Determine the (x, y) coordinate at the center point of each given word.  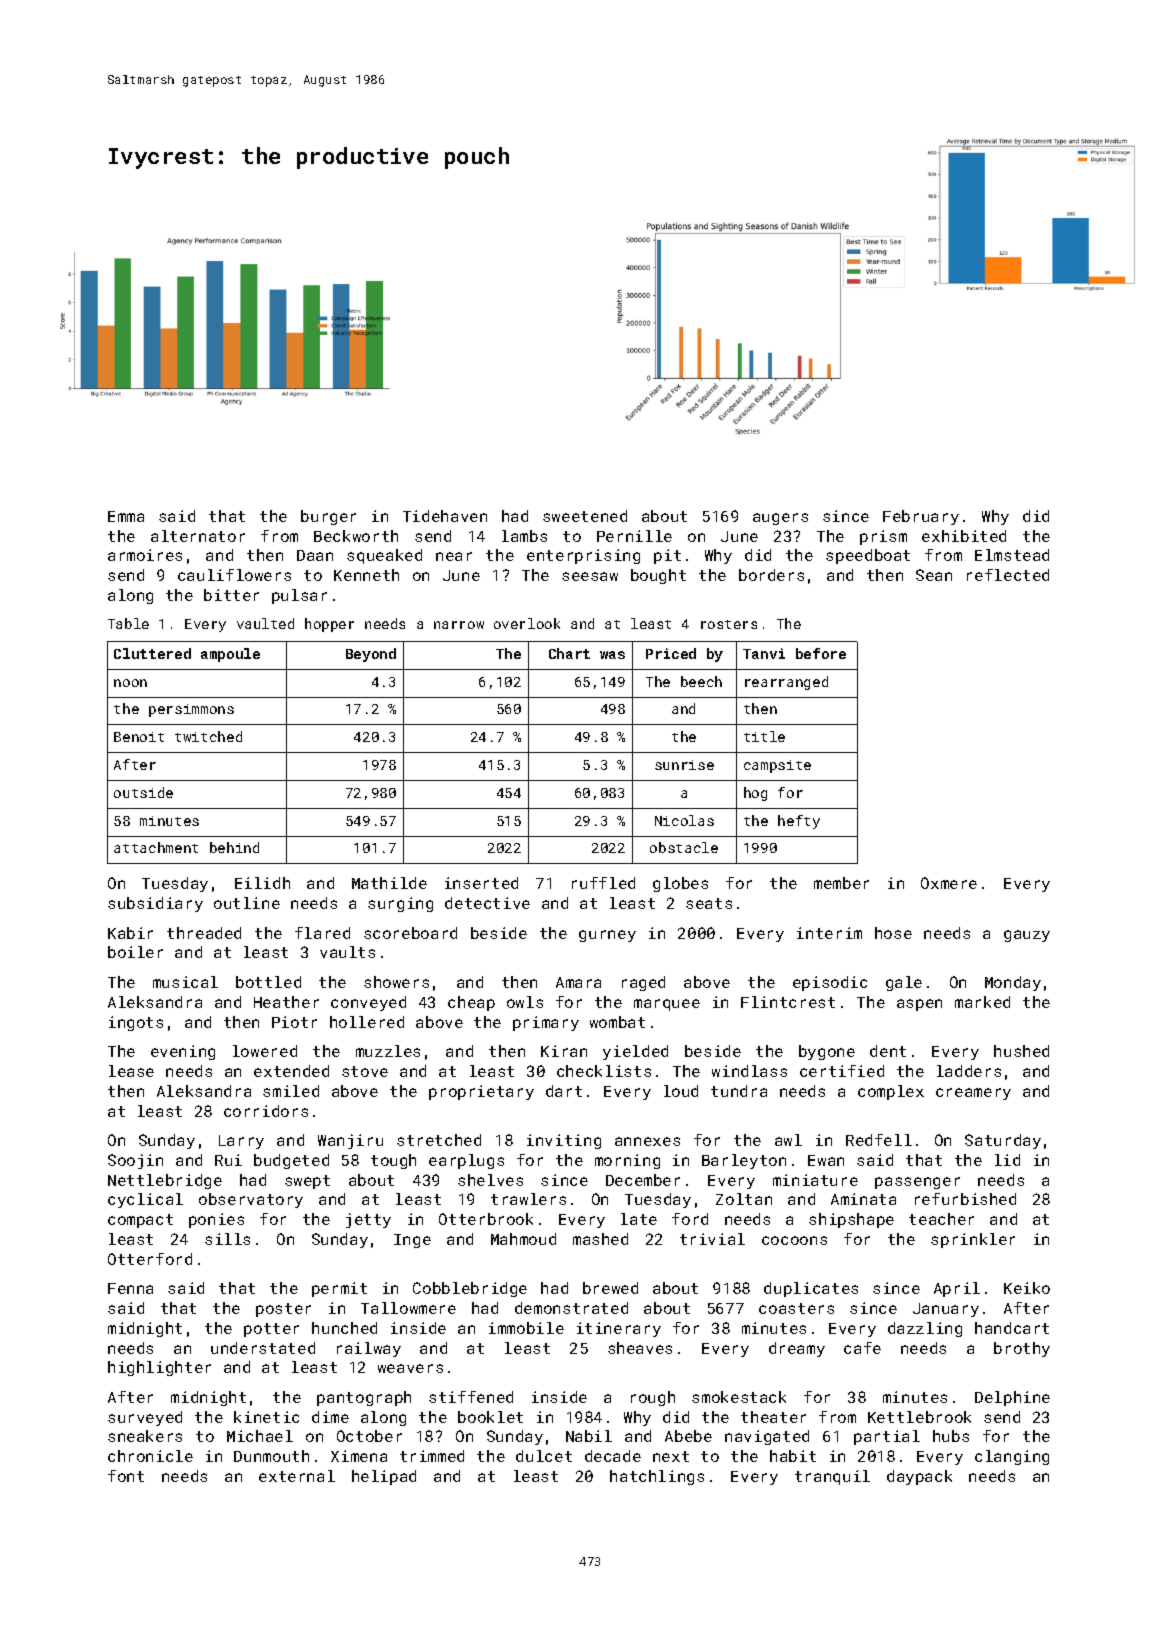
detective (487, 903)
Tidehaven (445, 516)
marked (982, 1002)
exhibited (964, 536)
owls (525, 1002)
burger (328, 517)
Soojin (135, 1161)
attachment (156, 847)
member (841, 883)
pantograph (364, 1398)
